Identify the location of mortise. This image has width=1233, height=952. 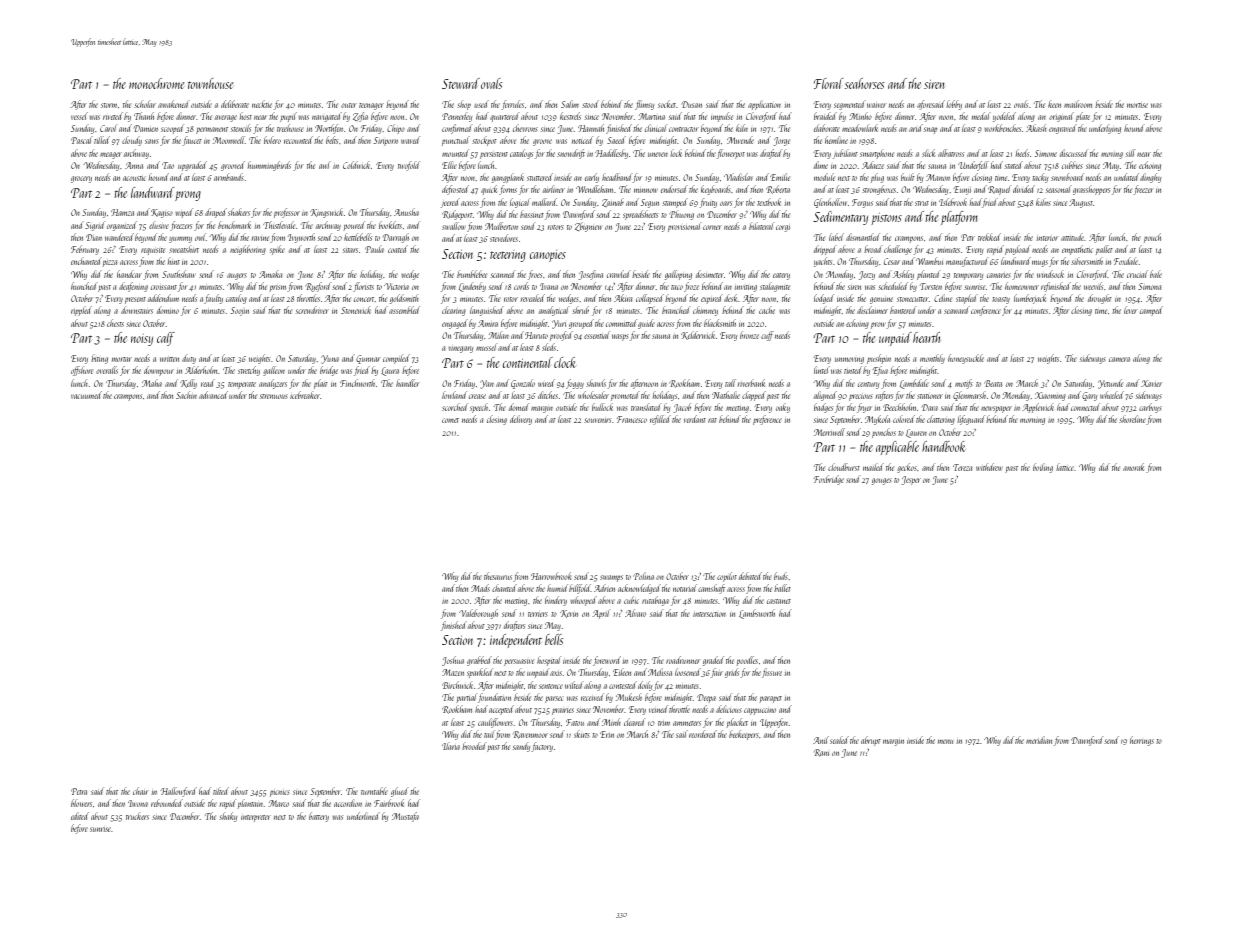
(1137, 105).
